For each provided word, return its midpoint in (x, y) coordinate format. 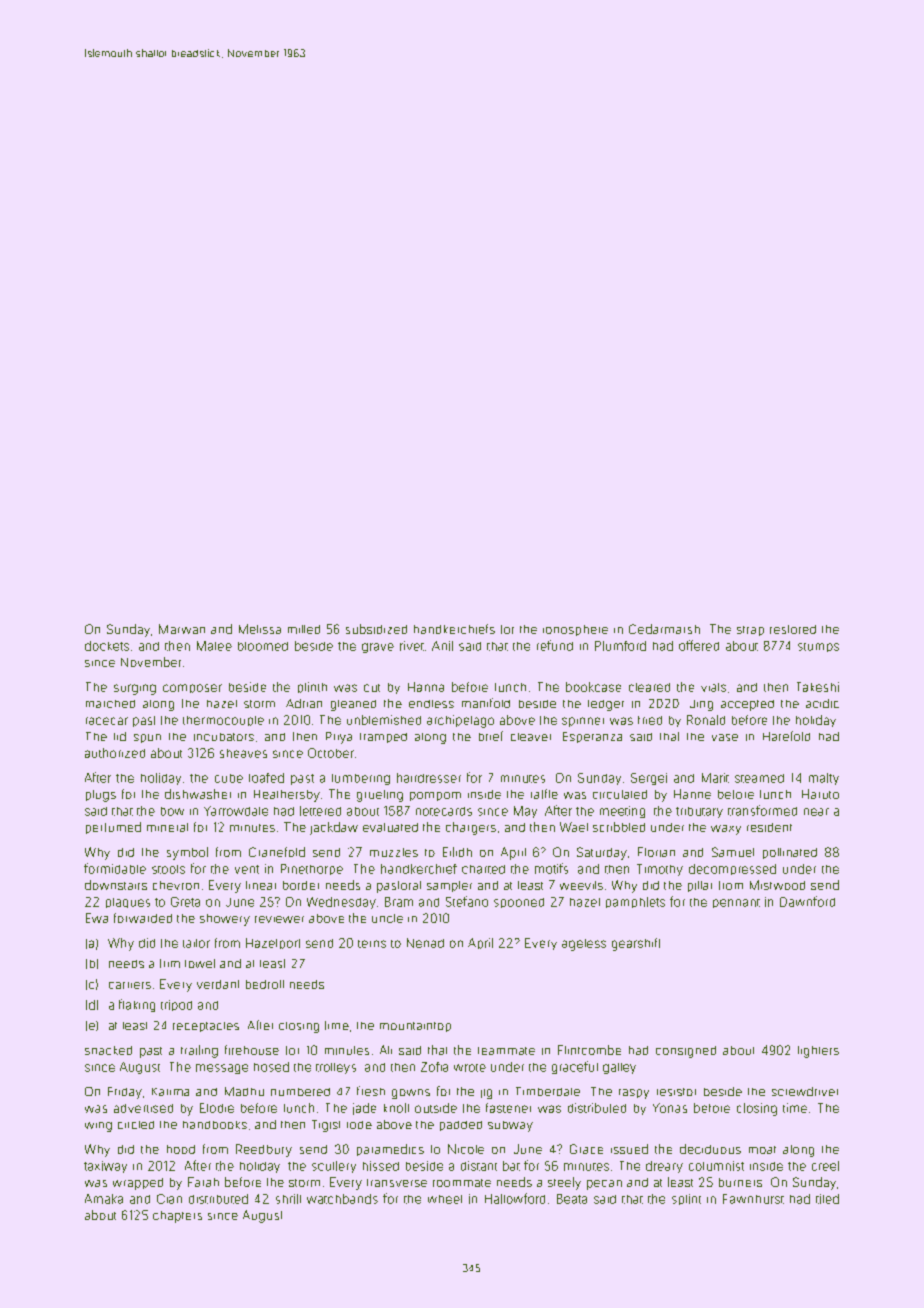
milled (304, 629)
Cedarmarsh (664, 629)
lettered (320, 811)
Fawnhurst (753, 1199)
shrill (288, 1199)
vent (247, 869)
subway (510, 1126)
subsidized (376, 629)
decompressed (732, 869)
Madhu (244, 1091)
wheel (445, 1199)
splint (686, 1199)
